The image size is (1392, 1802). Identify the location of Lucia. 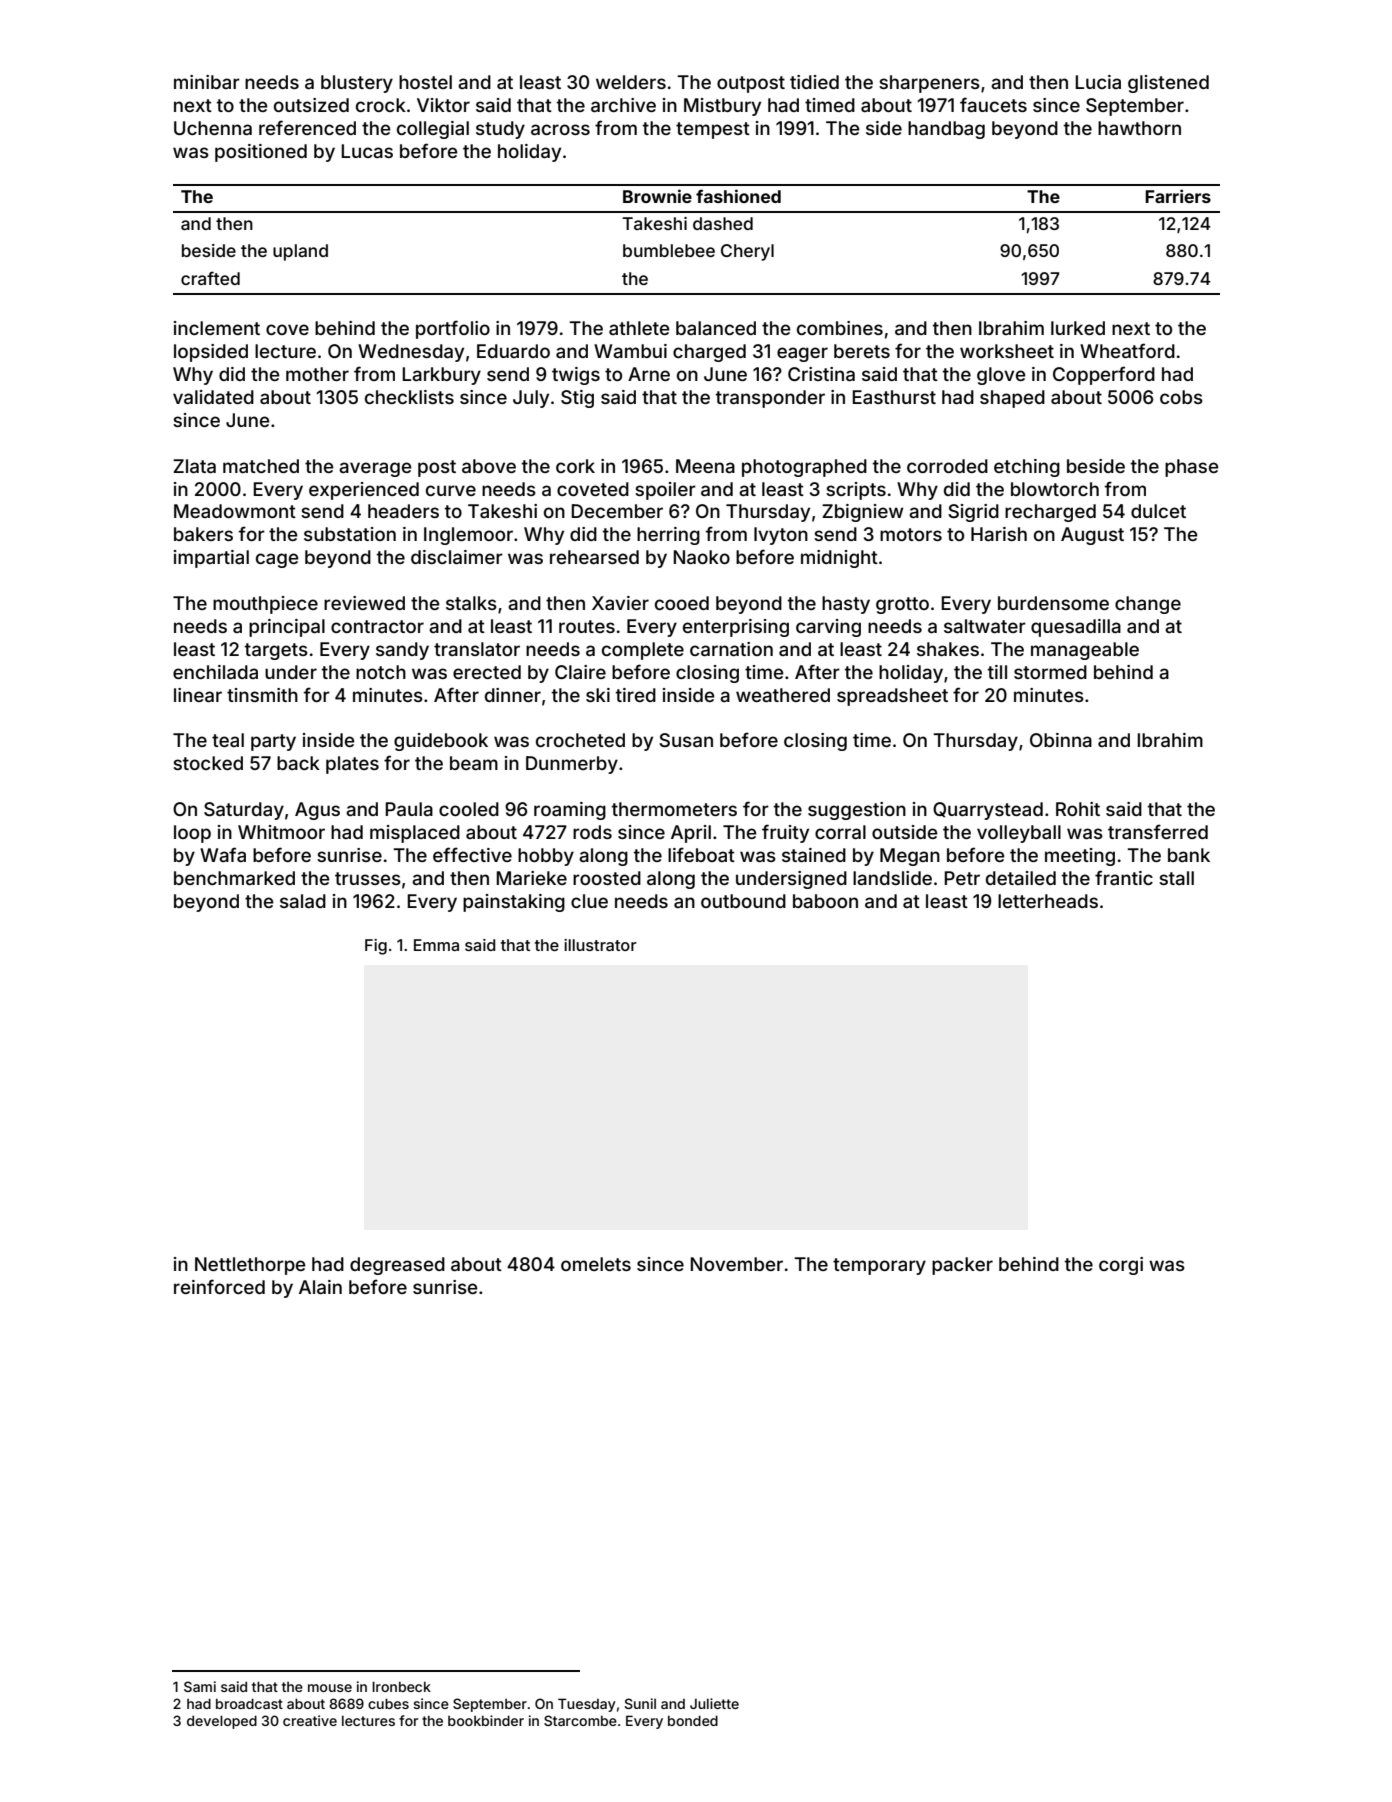
(1098, 82).
